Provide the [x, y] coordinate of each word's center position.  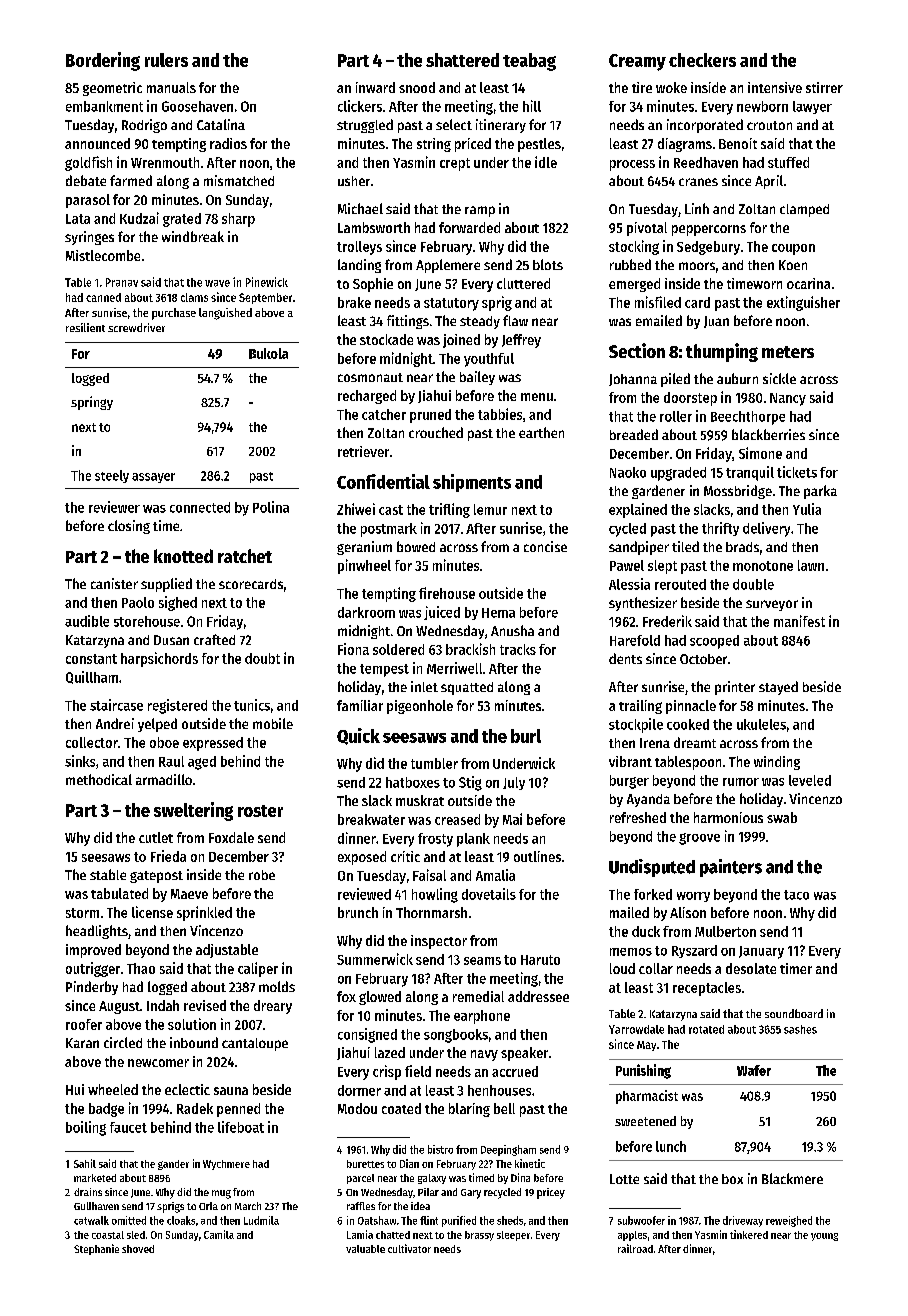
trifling [449, 510]
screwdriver [136, 327]
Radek [195, 1108]
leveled [810, 780]
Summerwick [375, 959]
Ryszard [694, 951]
